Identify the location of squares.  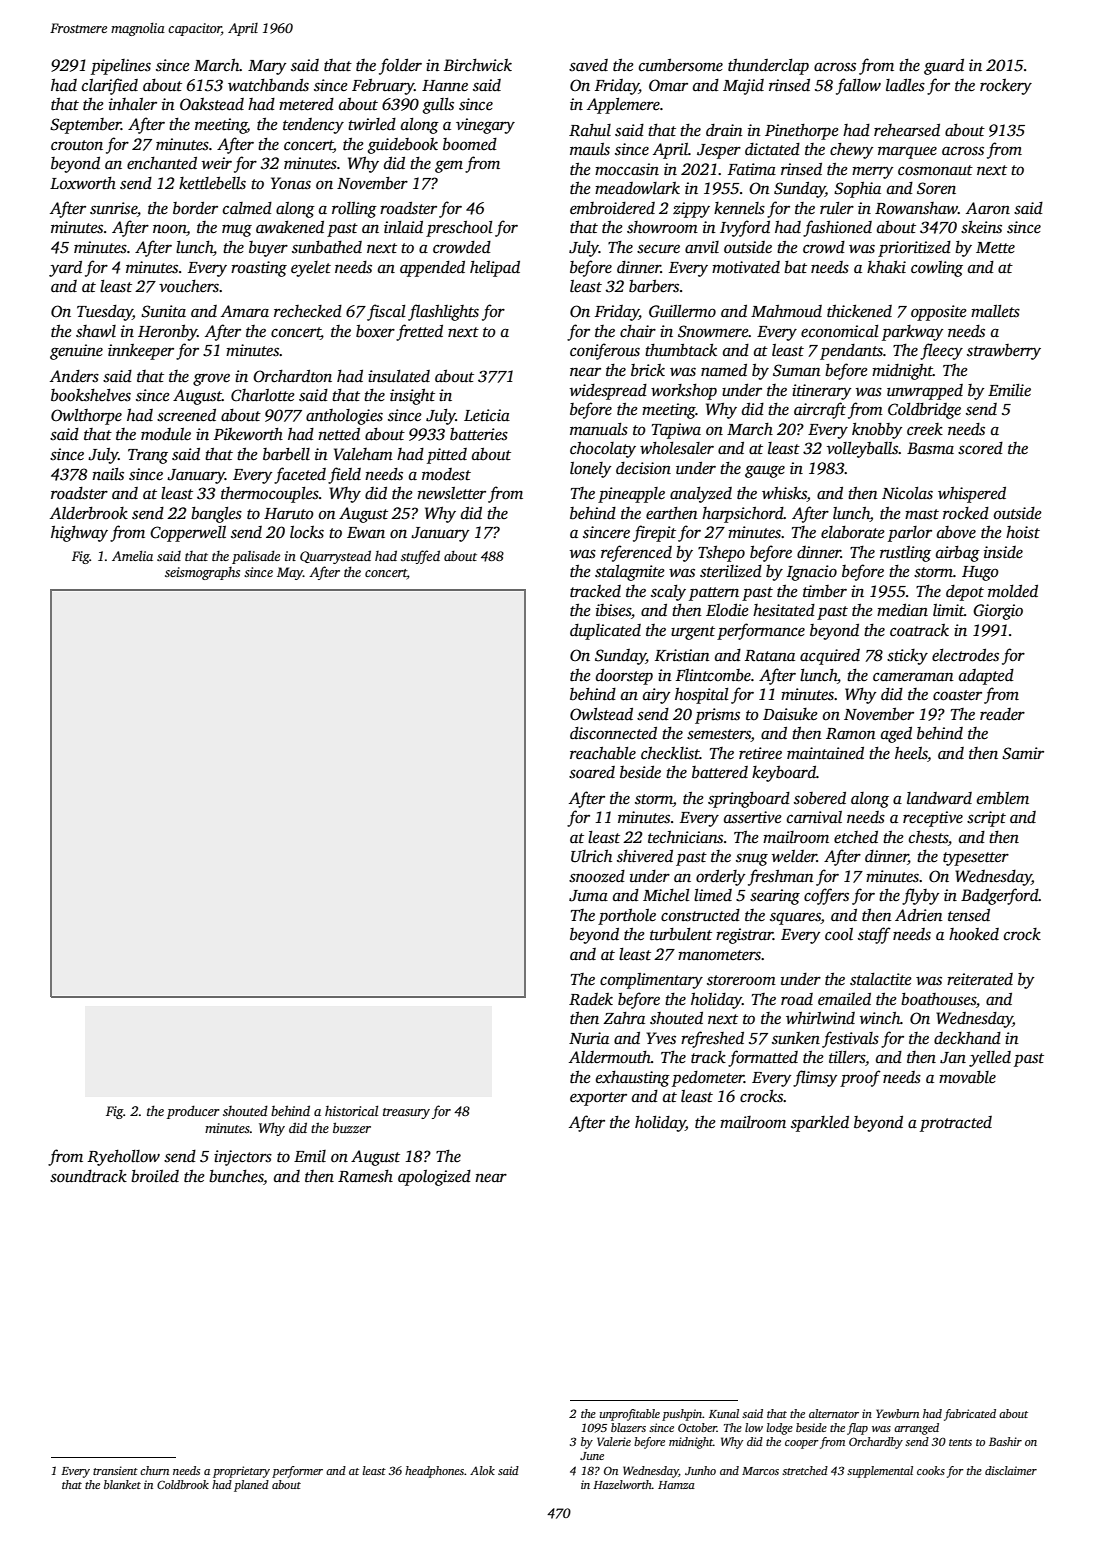
(795, 918).
